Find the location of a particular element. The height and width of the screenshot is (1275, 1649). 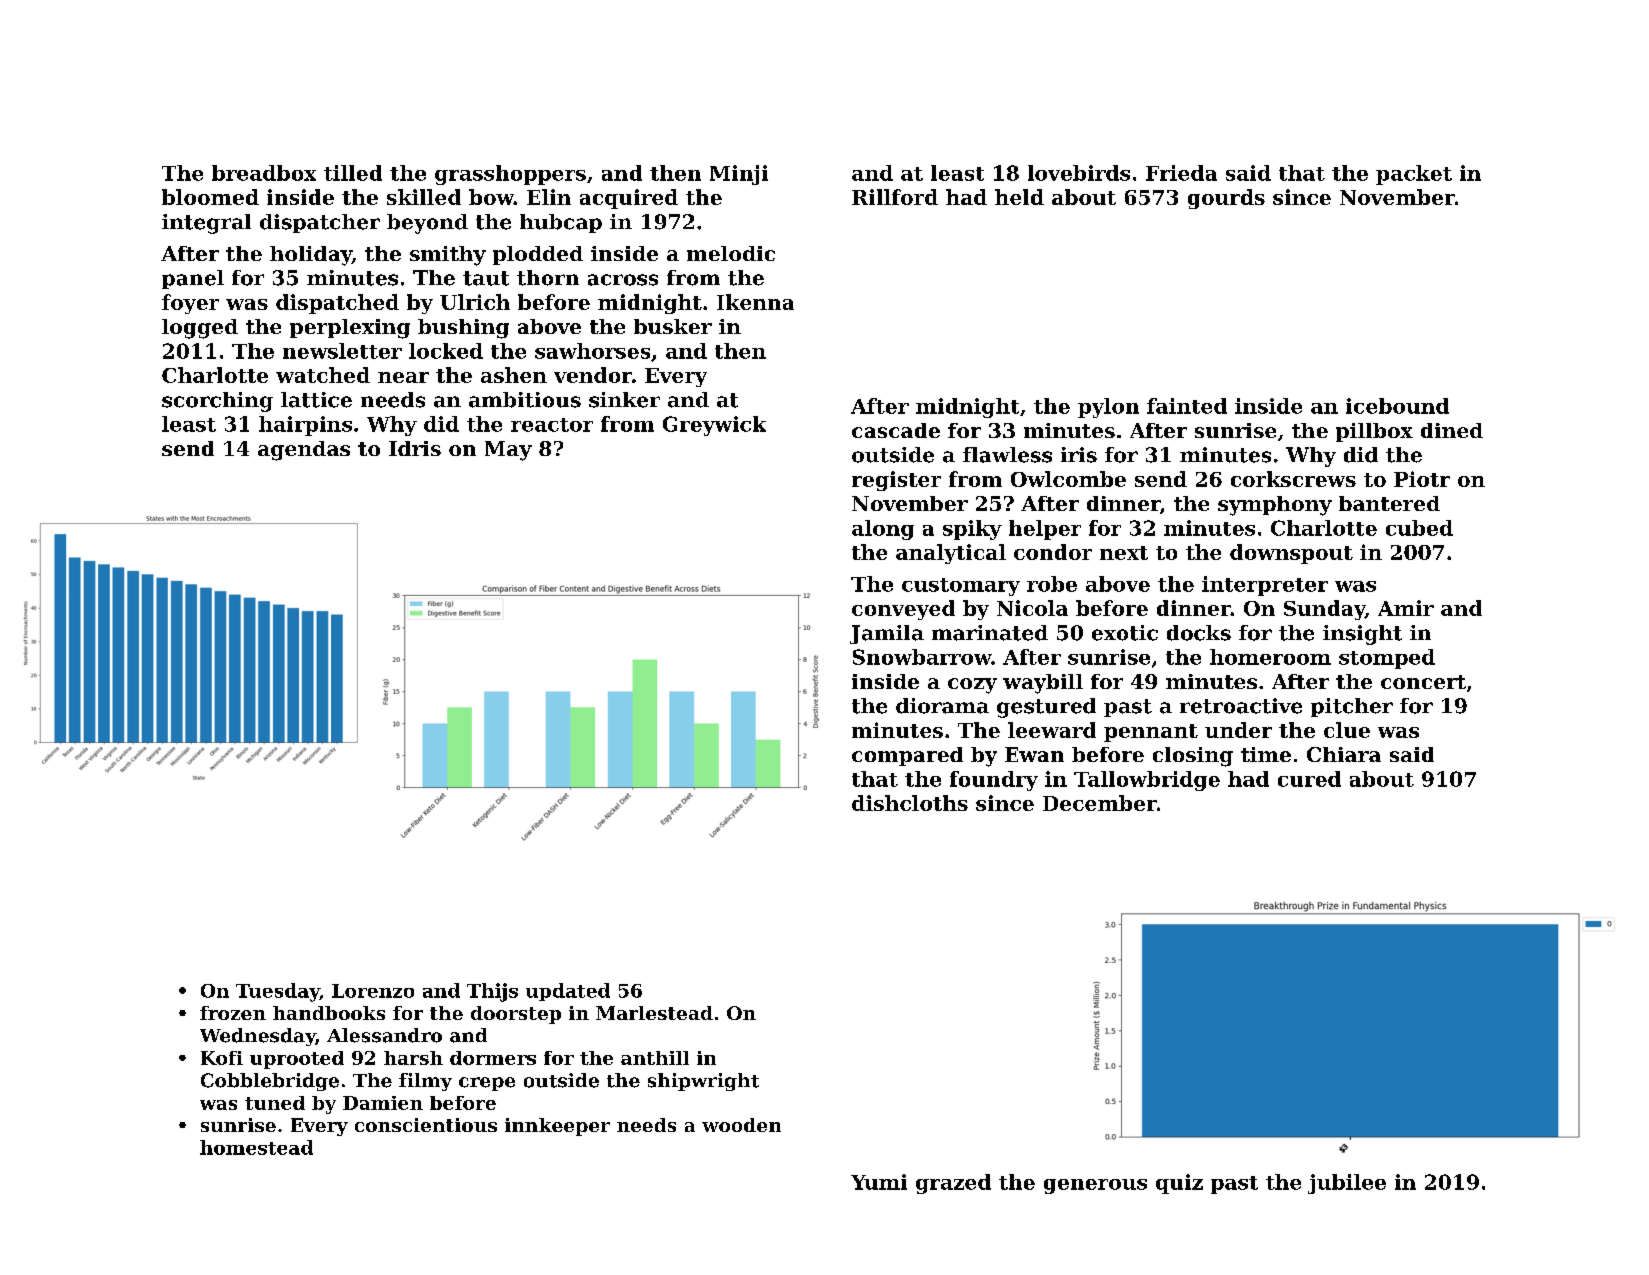

wooden is located at coordinates (741, 1125).
